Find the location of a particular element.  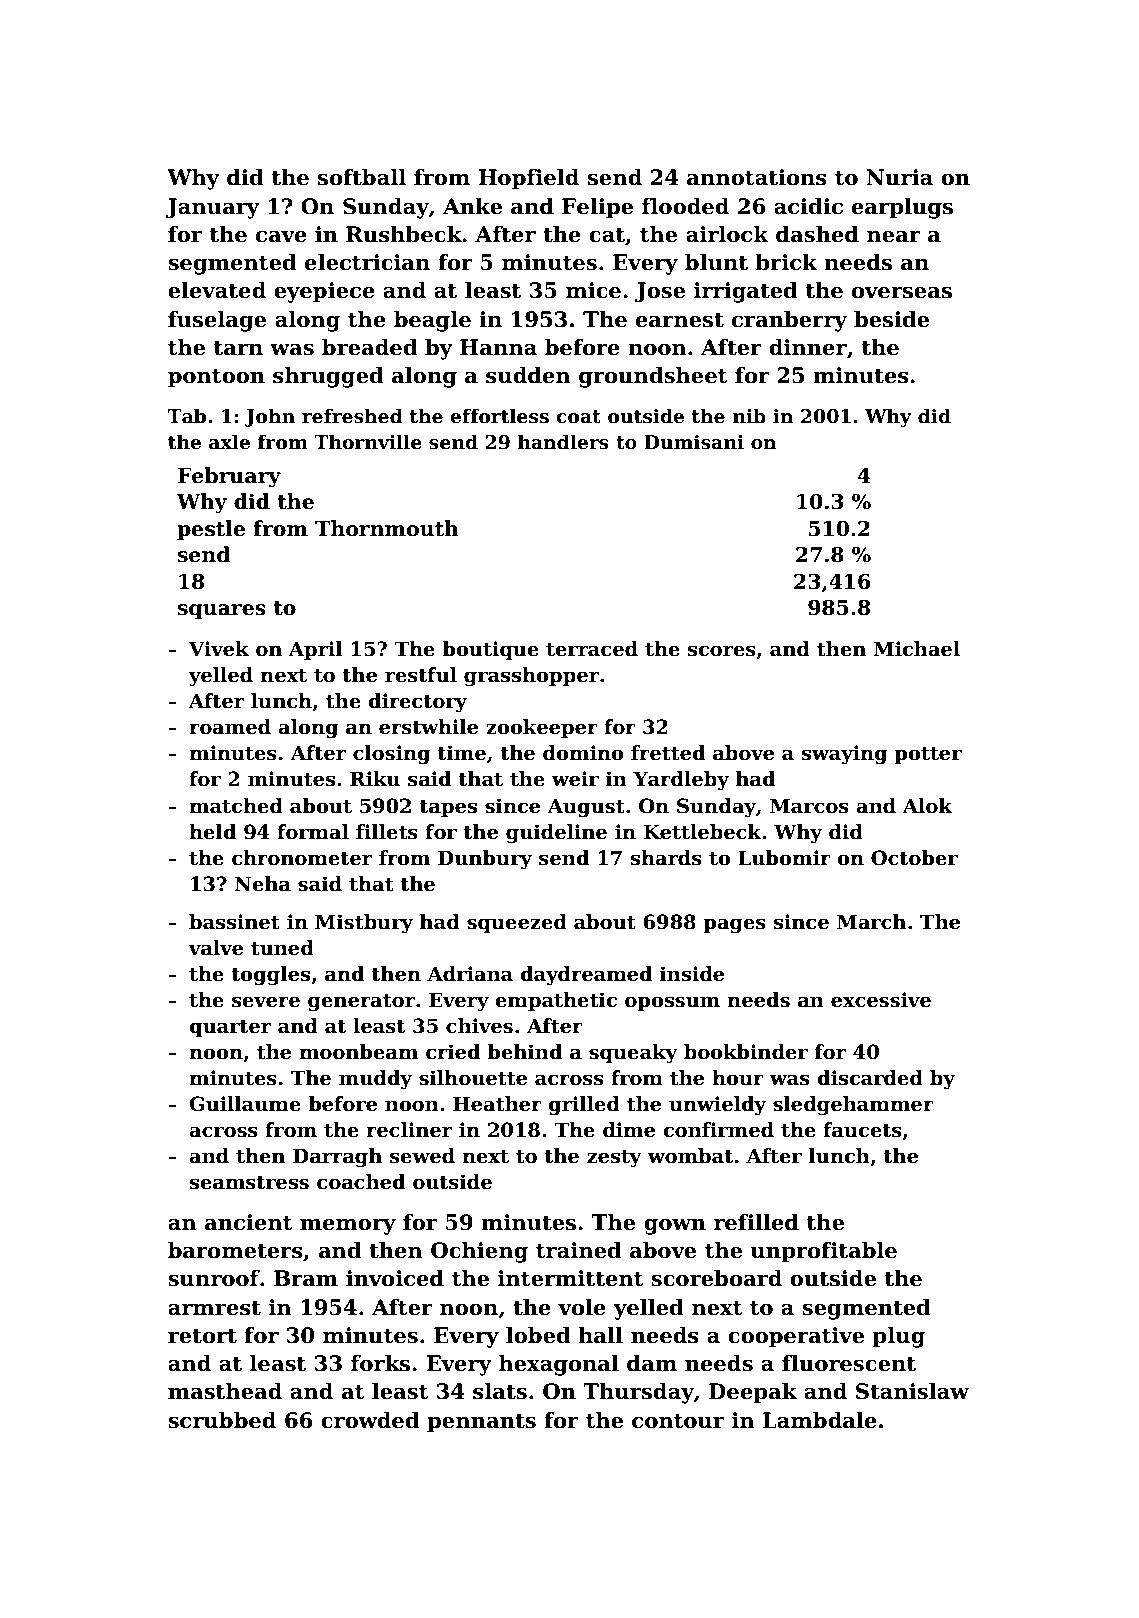

January is located at coordinates (213, 208).
